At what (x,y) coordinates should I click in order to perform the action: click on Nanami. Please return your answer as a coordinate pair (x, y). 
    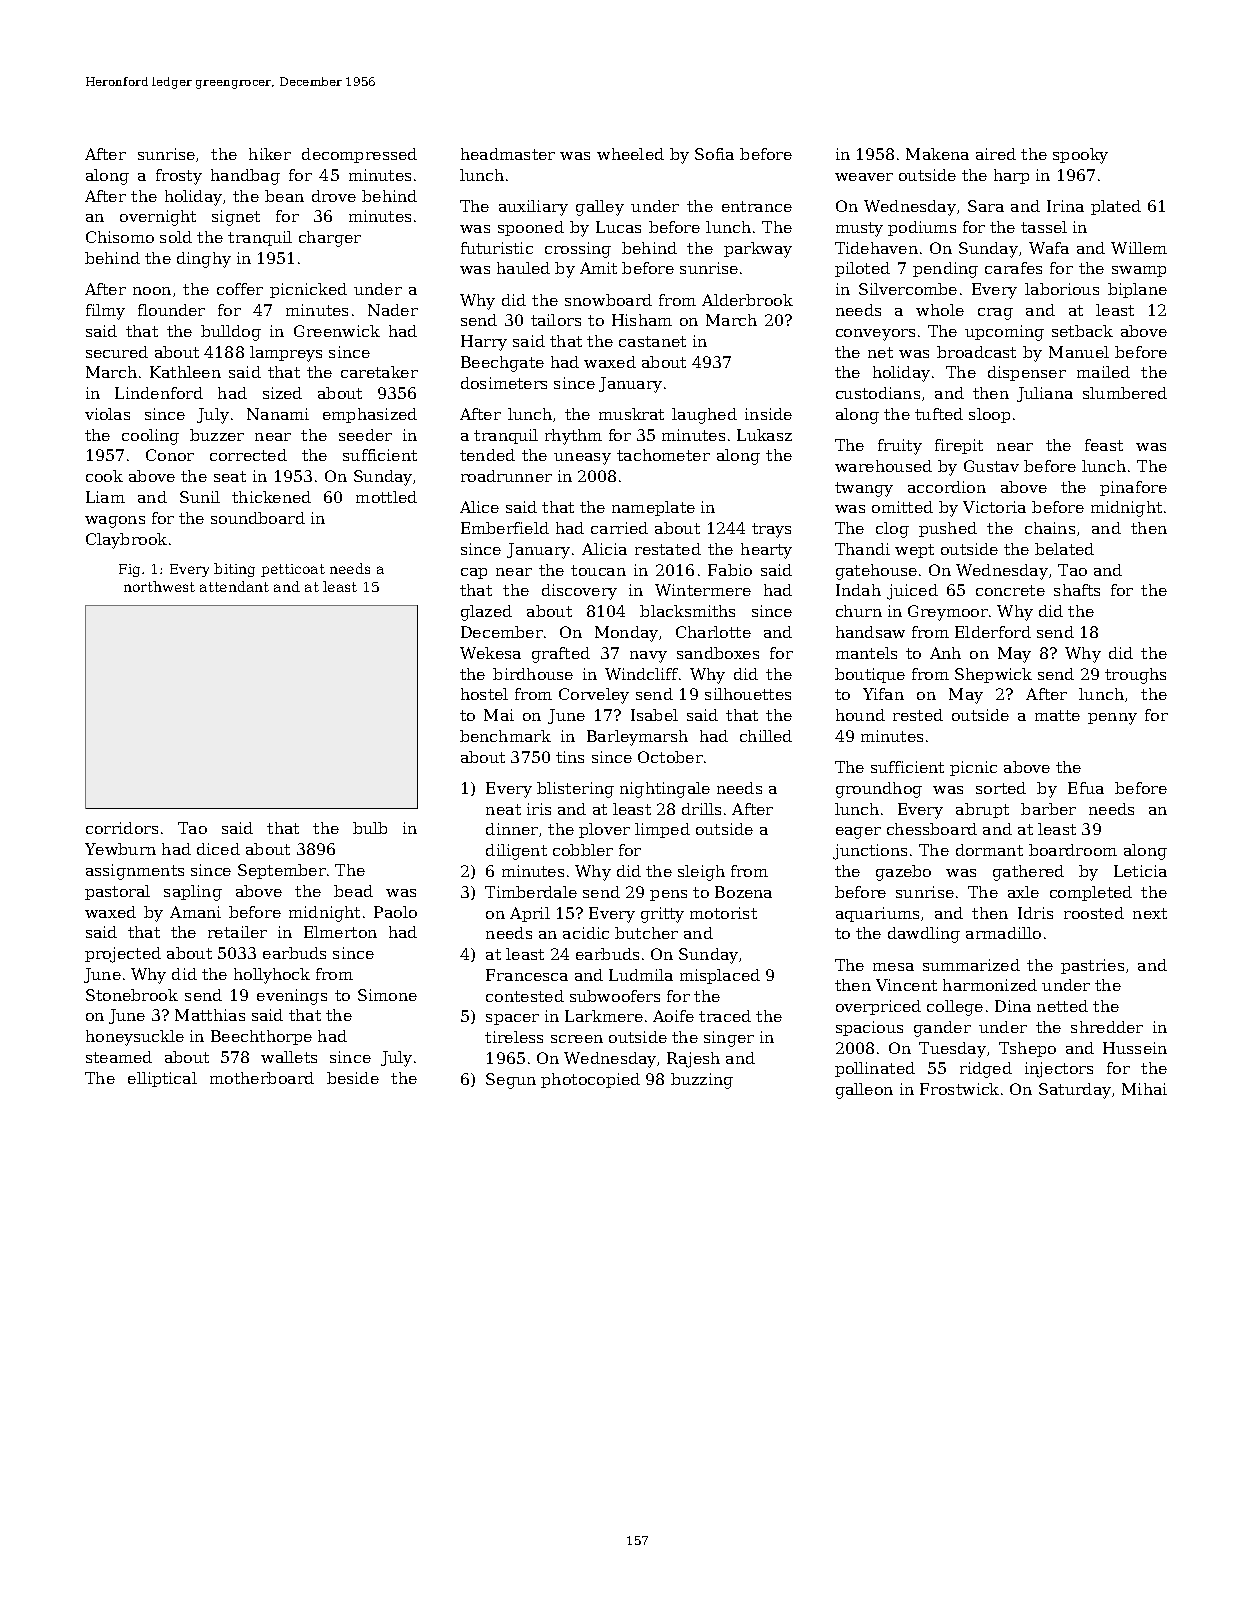
    Looking at the image, I should click on (278, 414).
